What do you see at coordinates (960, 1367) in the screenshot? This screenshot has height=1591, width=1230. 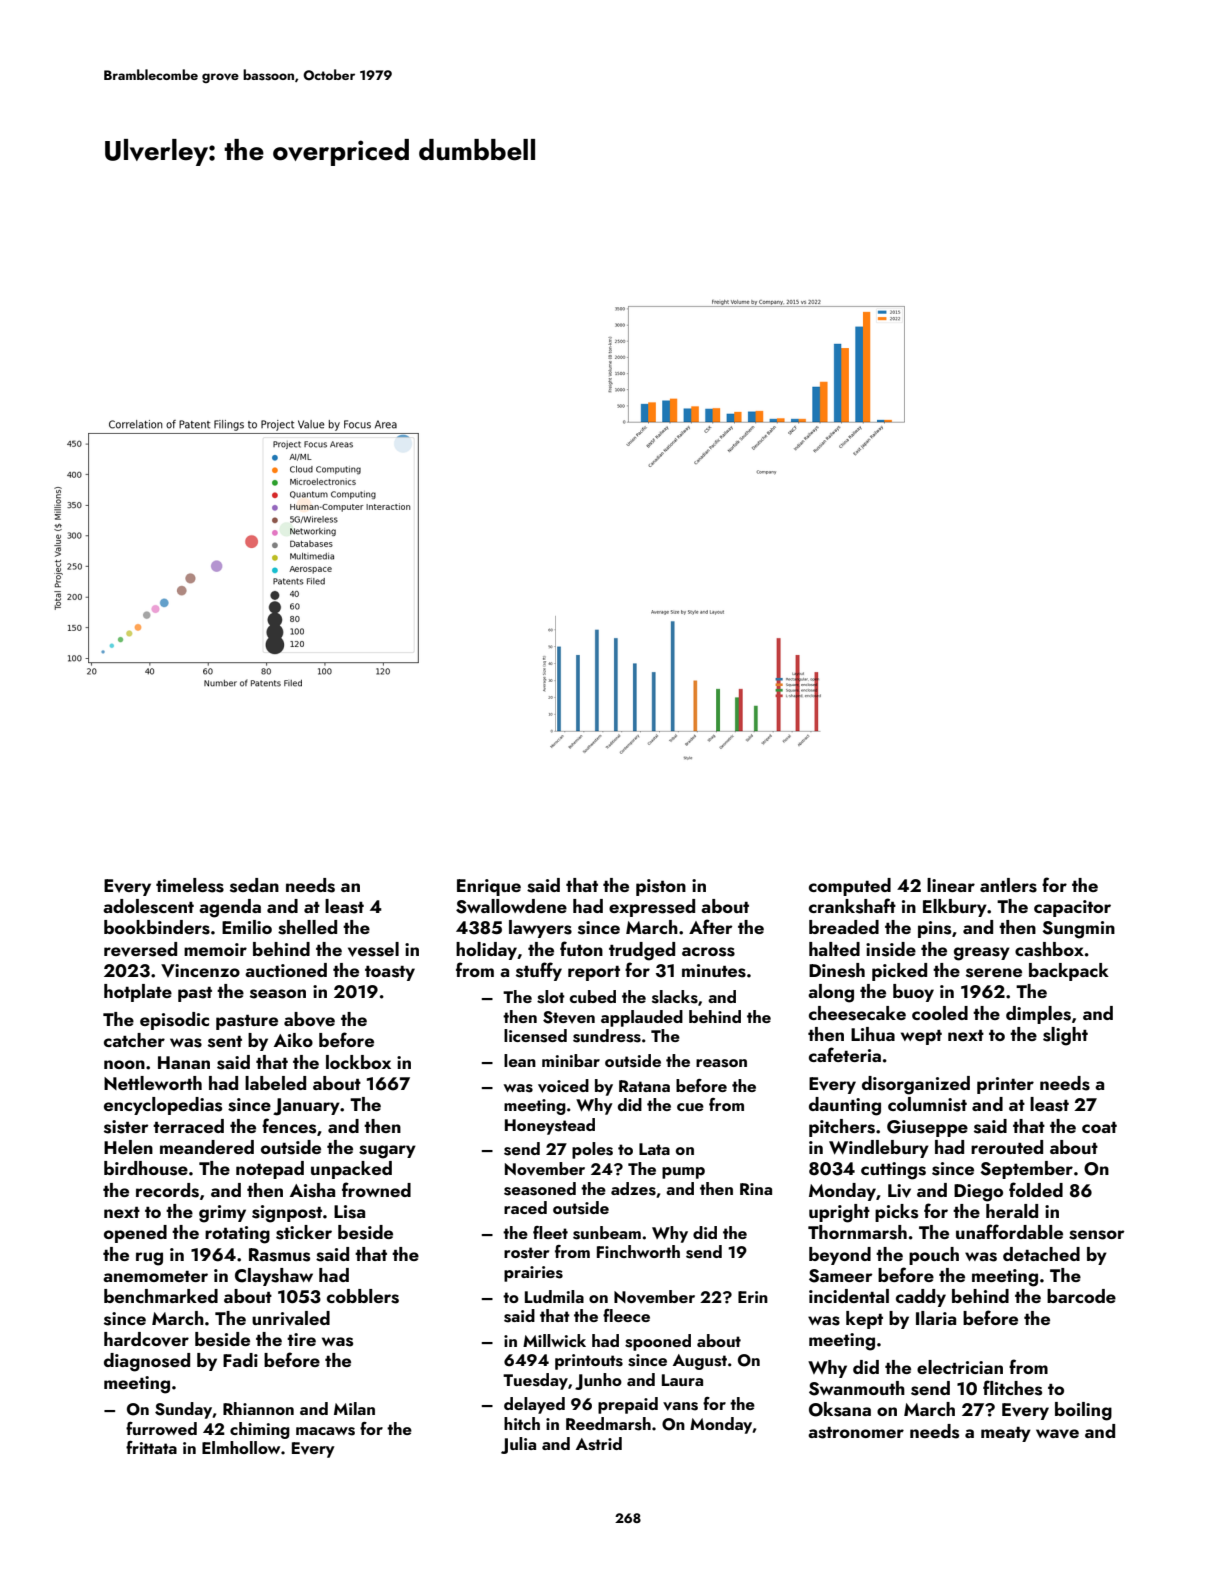 I see `electrician` at bounding box center [960, 1367].
